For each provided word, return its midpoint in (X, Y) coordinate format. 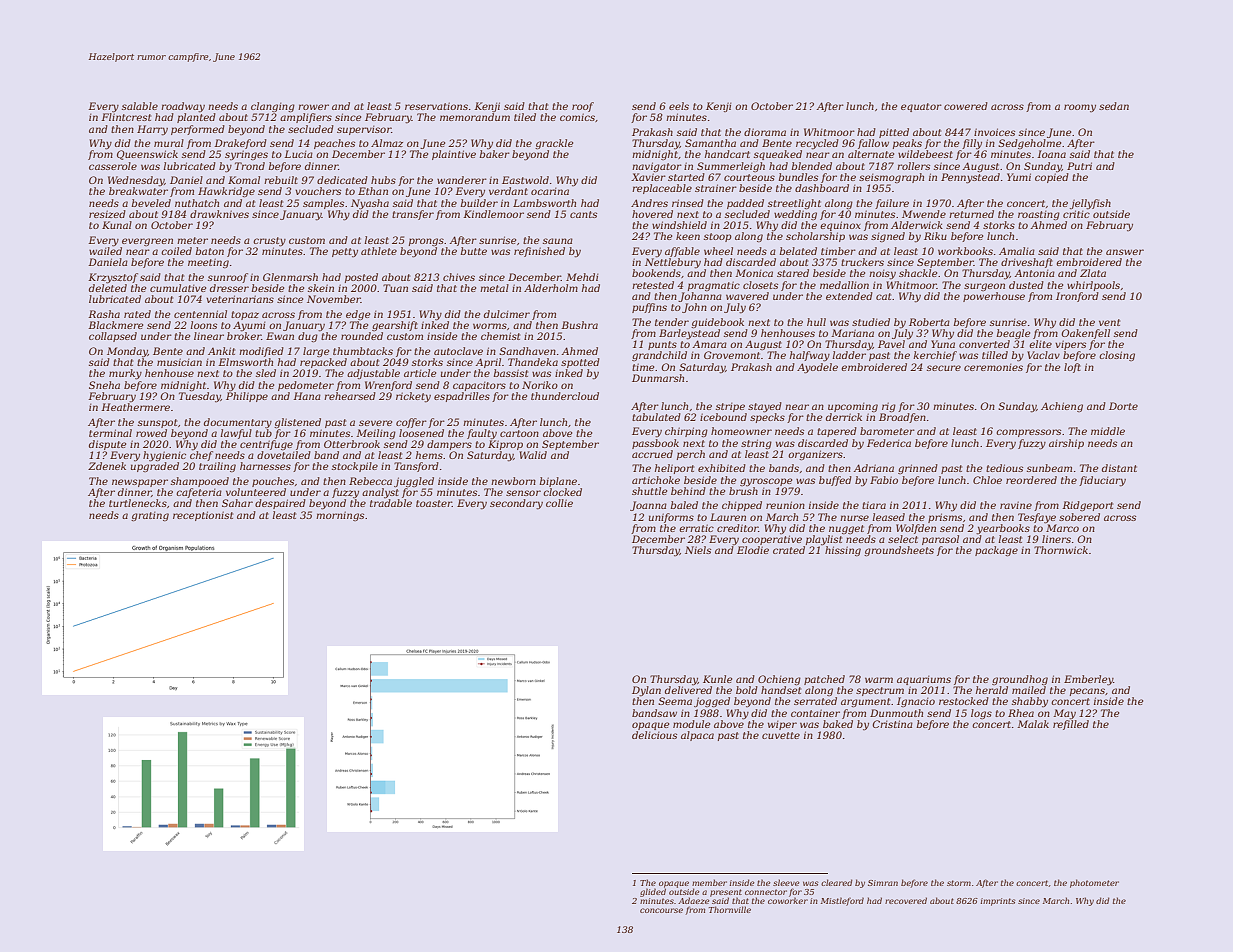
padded (745, 204)
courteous (749, 177)
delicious (654, 735)
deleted (108, 288)
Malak (1033, 724)
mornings (340, 516)
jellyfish (1090, 204)
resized (107, 214)
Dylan (646, 691)
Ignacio (916, 702)
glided (653, 892)
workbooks (965, 251)
